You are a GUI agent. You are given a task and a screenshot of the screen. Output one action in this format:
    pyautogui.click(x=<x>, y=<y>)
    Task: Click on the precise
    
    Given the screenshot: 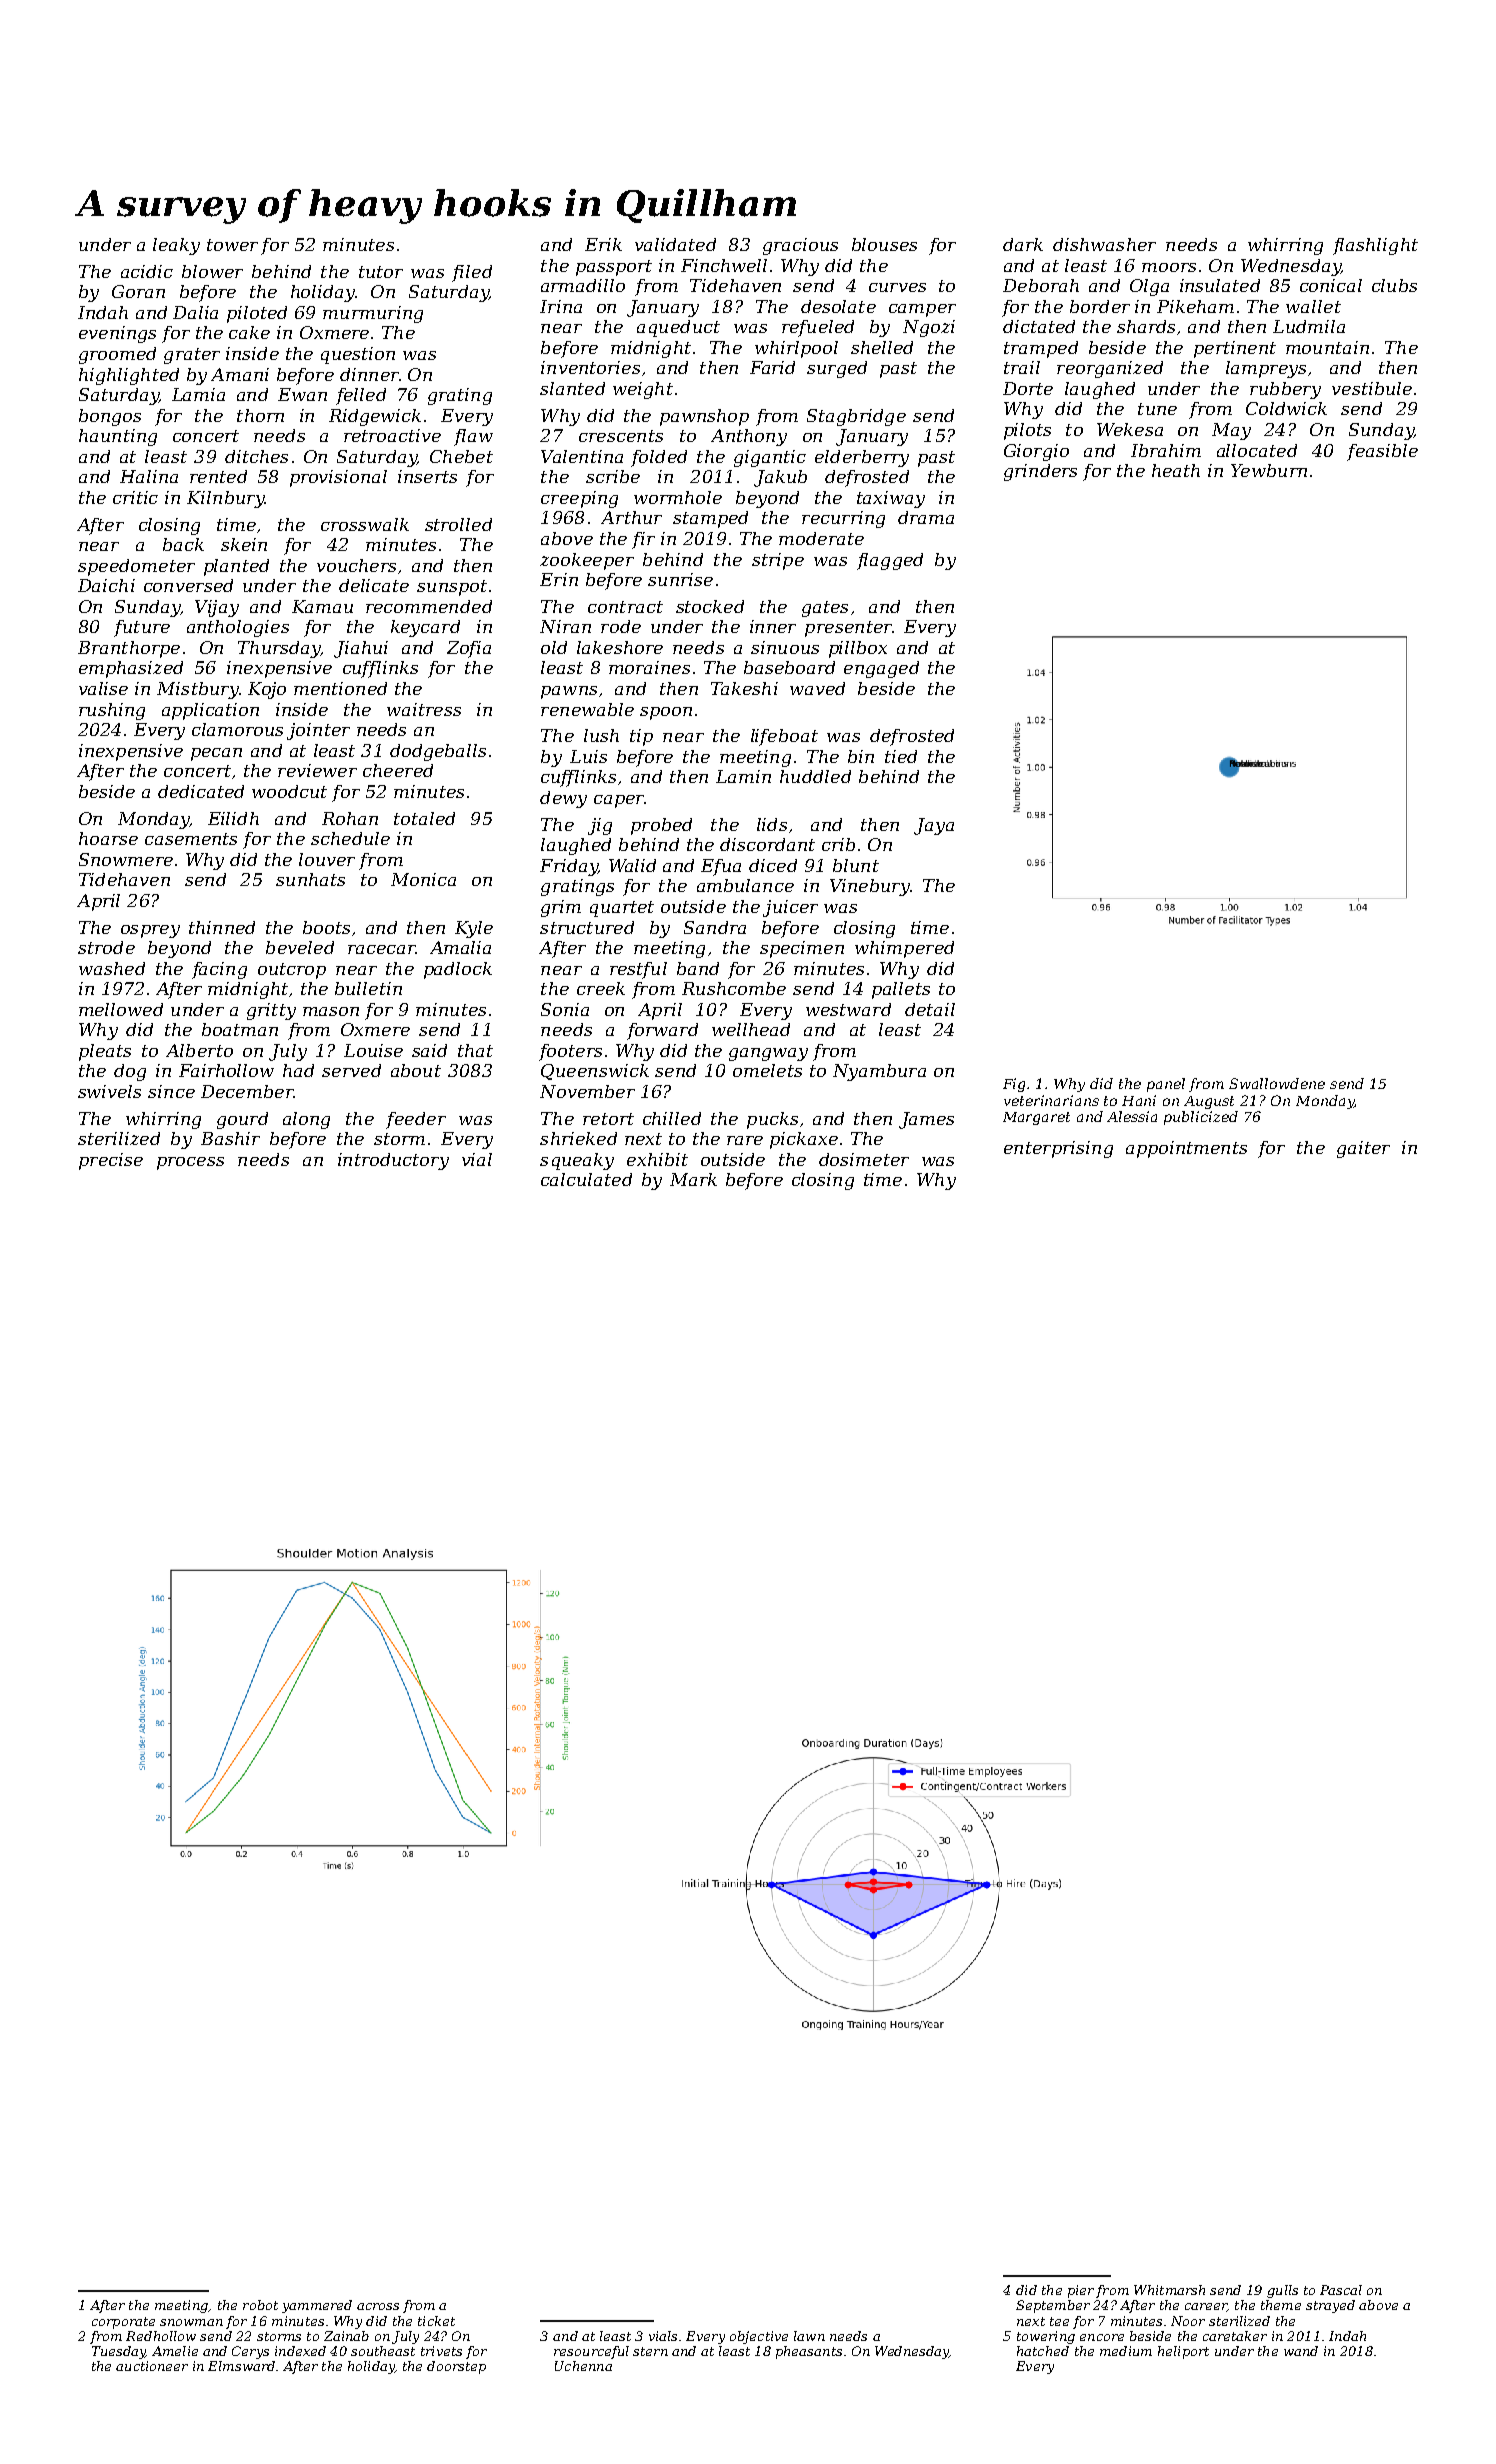 What is the action you would take?
    pyautogui.click(x=111, y=1161)
